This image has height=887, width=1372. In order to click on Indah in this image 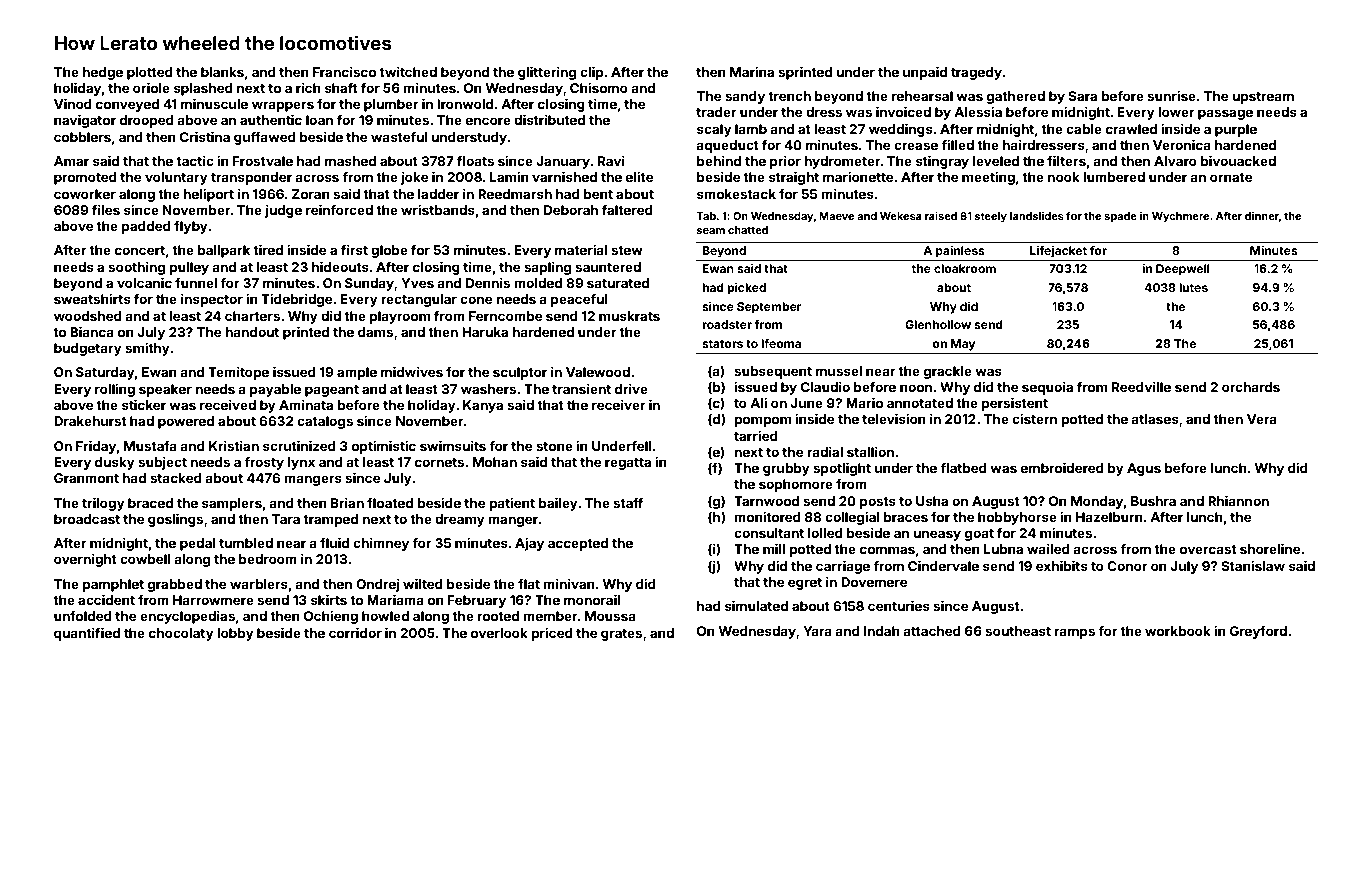, I will do `click(882, 631)`.
